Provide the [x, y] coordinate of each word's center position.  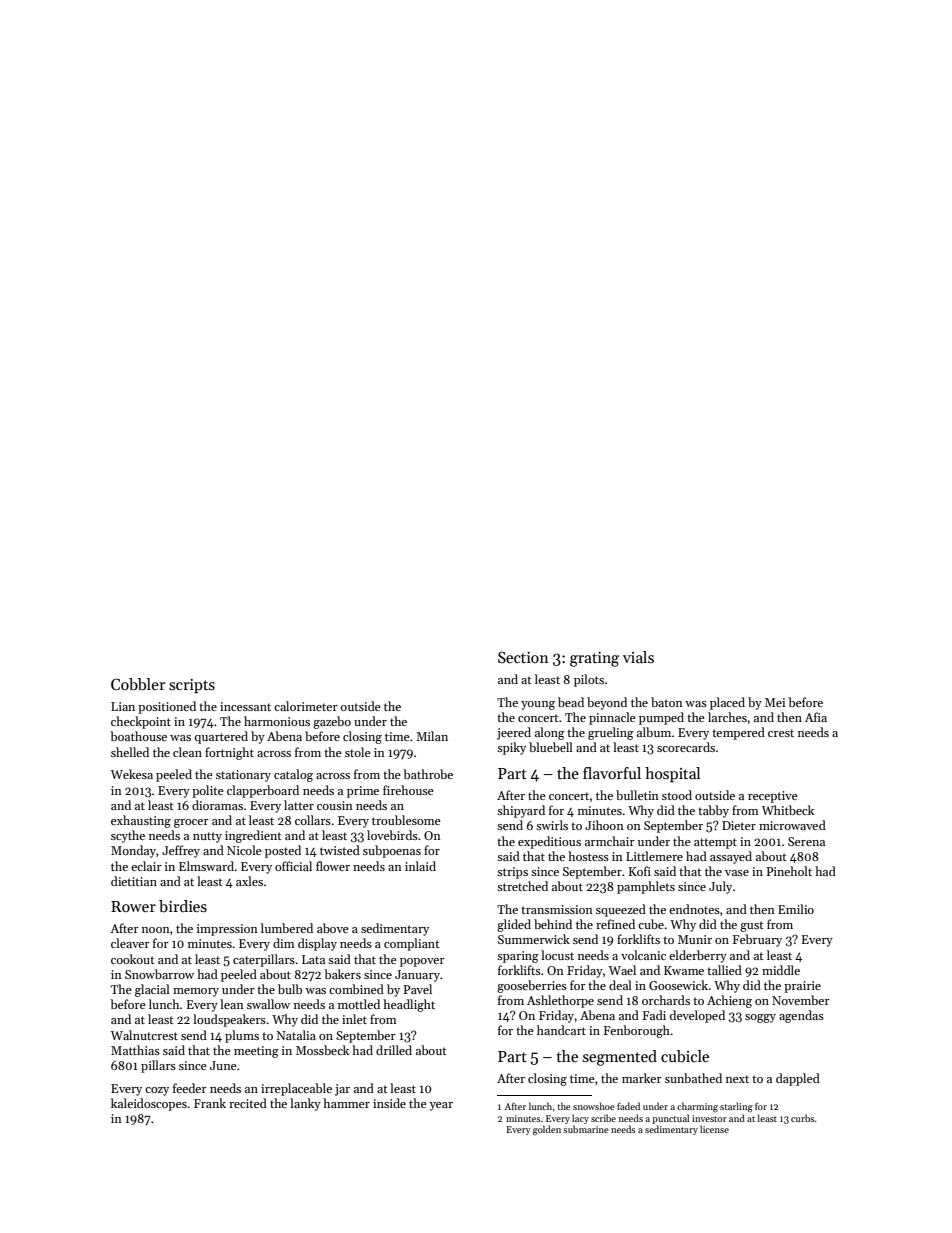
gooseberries [532, 986]
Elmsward [207, 866]
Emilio [796, 909]
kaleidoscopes [149, 1104]
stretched [522, 886]
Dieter [739, 825]
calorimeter [306, 706]
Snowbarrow [159, 974]
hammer [346, 1103]
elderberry [698, 956]
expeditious [549, 842]
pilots [589, 680]
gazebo [332, 722]
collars [313, 820]
